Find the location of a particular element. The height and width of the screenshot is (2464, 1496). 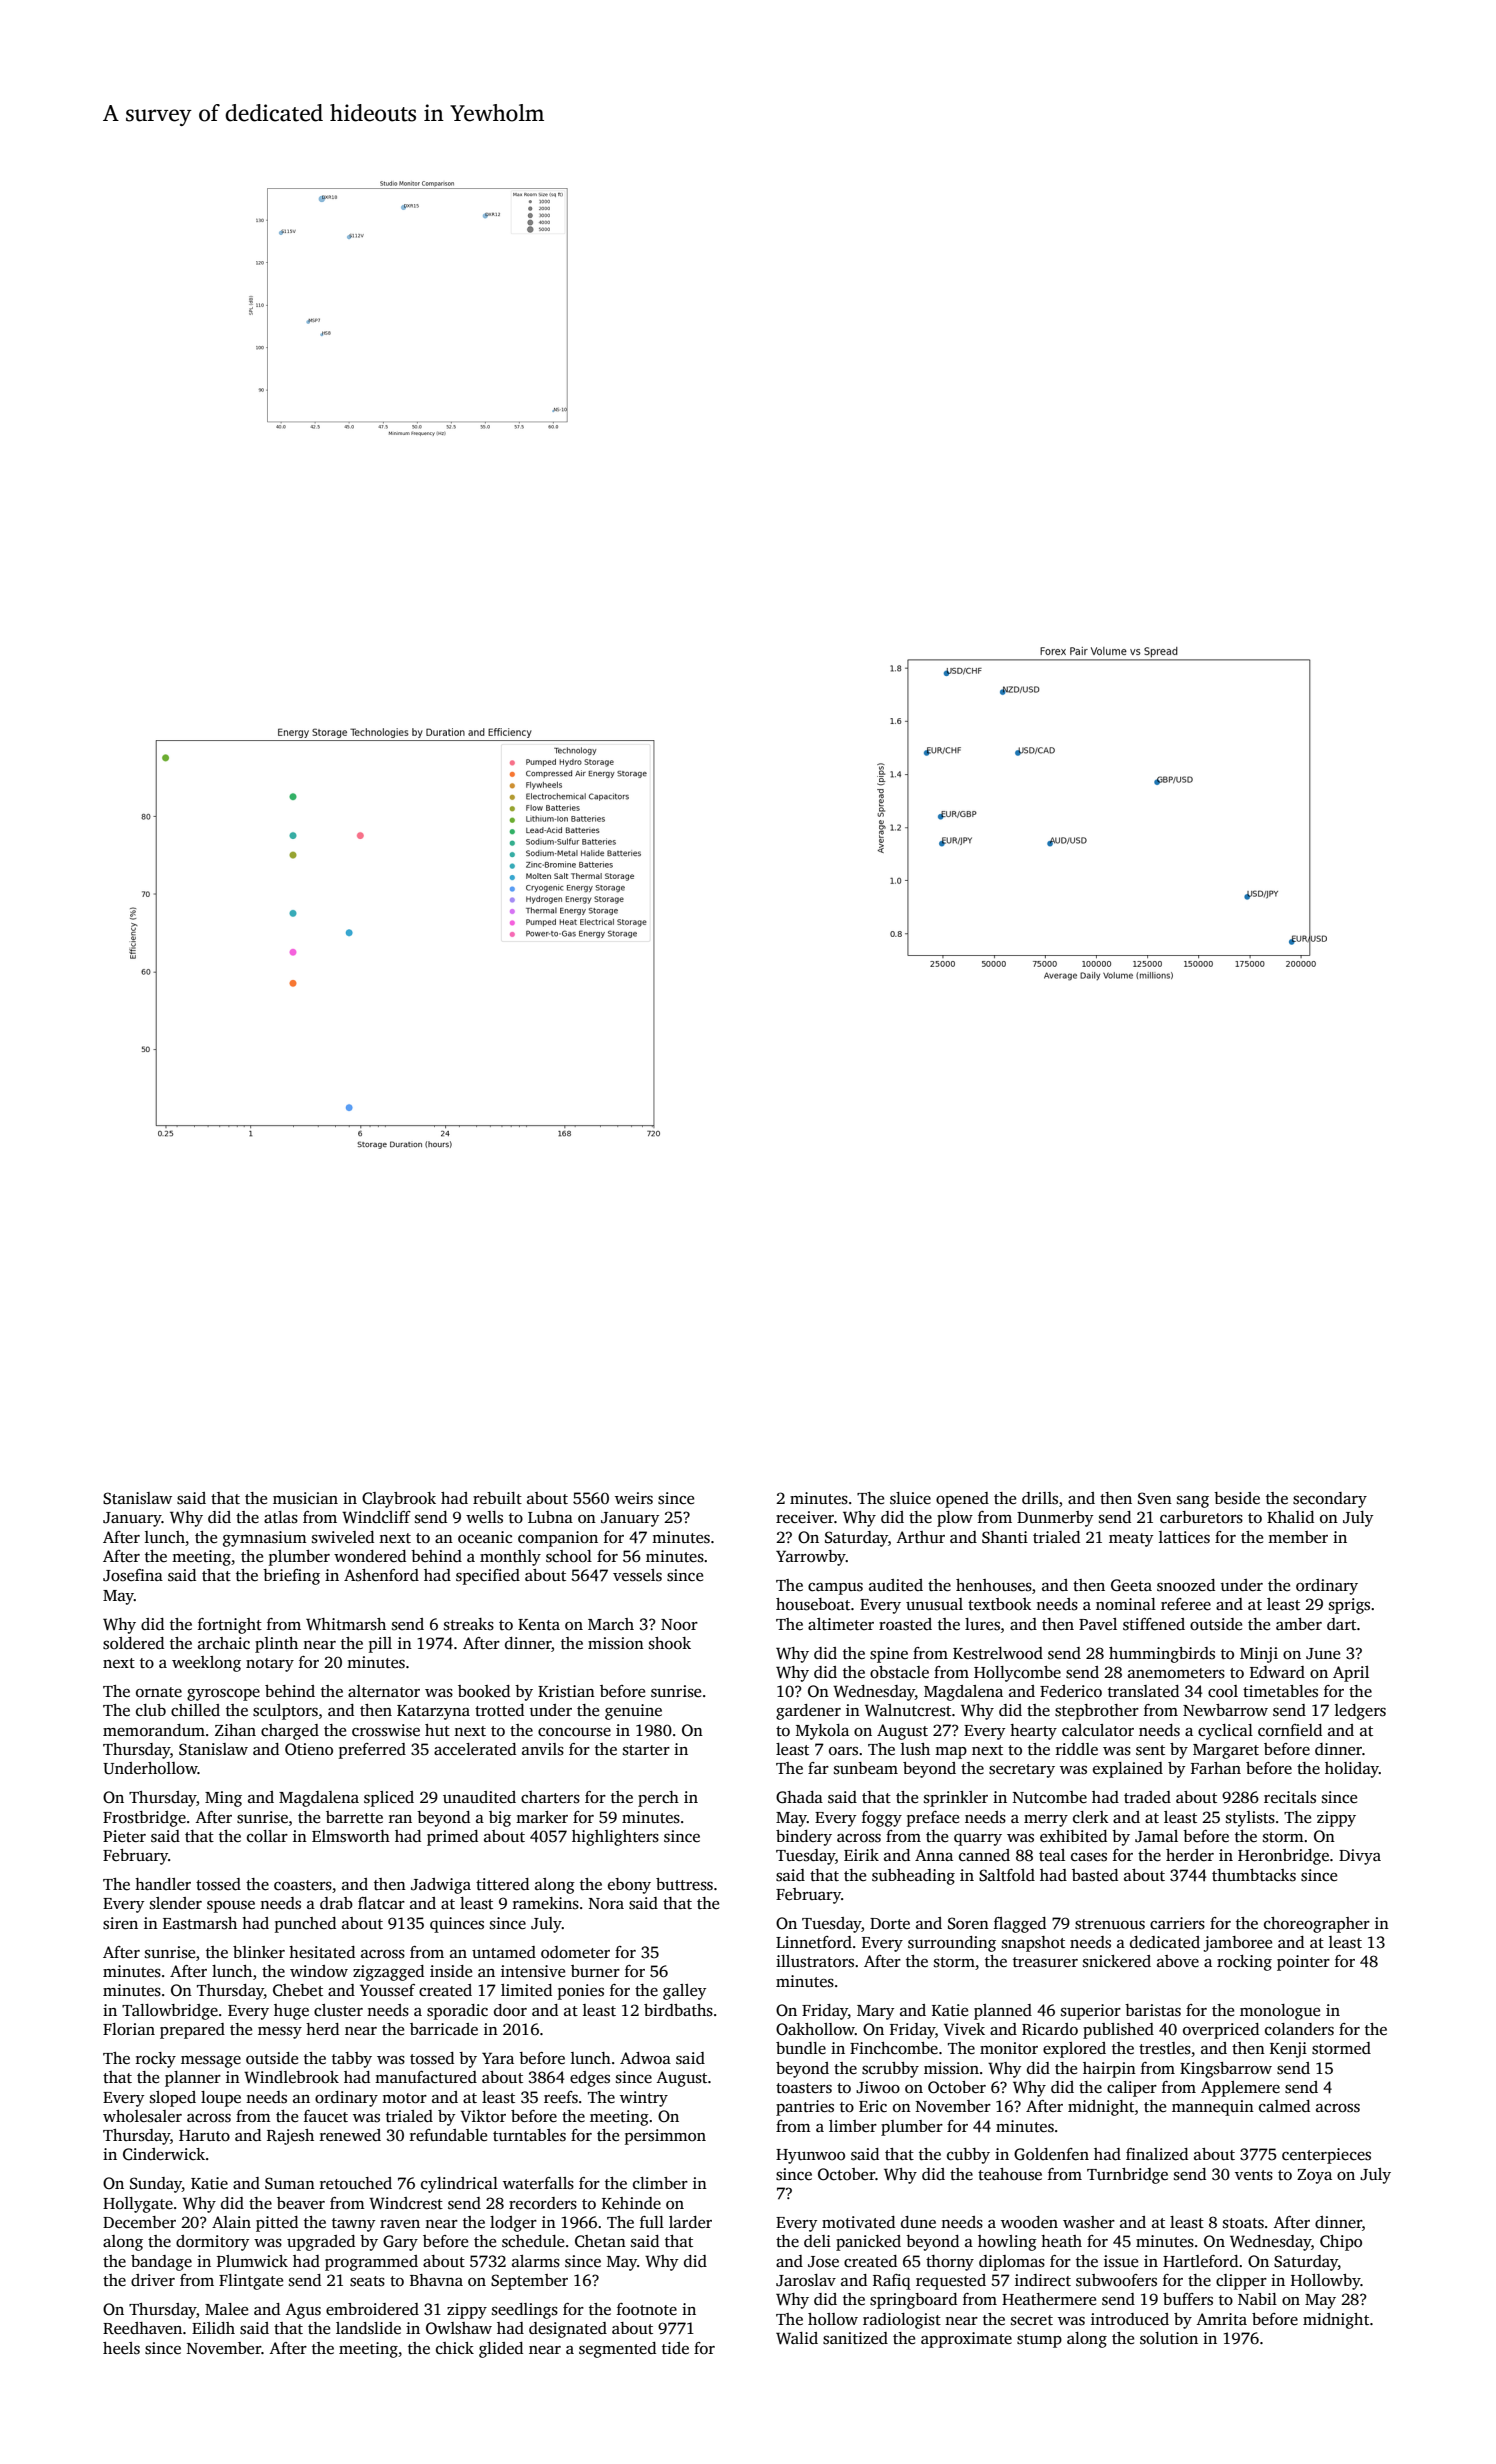

Edward is located at coordinates (1277, 1672).
